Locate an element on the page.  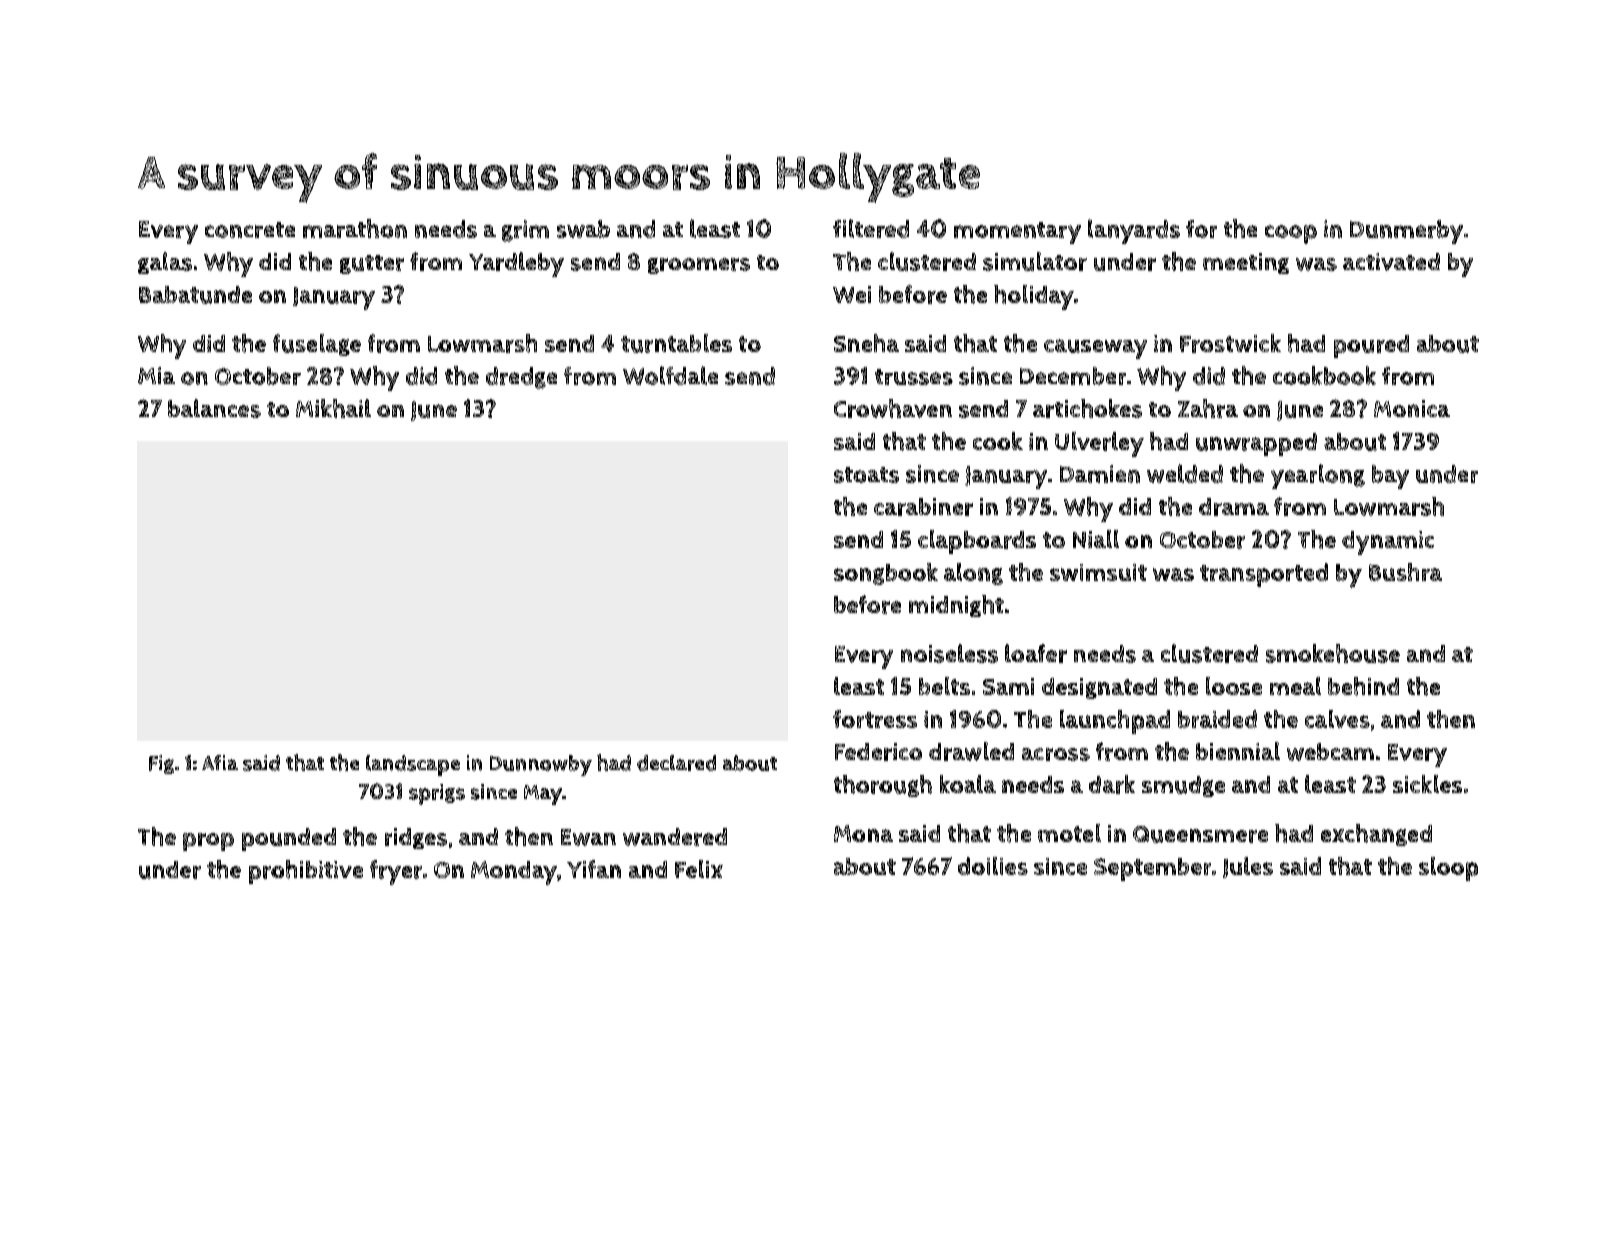
noiseless is located at coordinates (949, 653).
